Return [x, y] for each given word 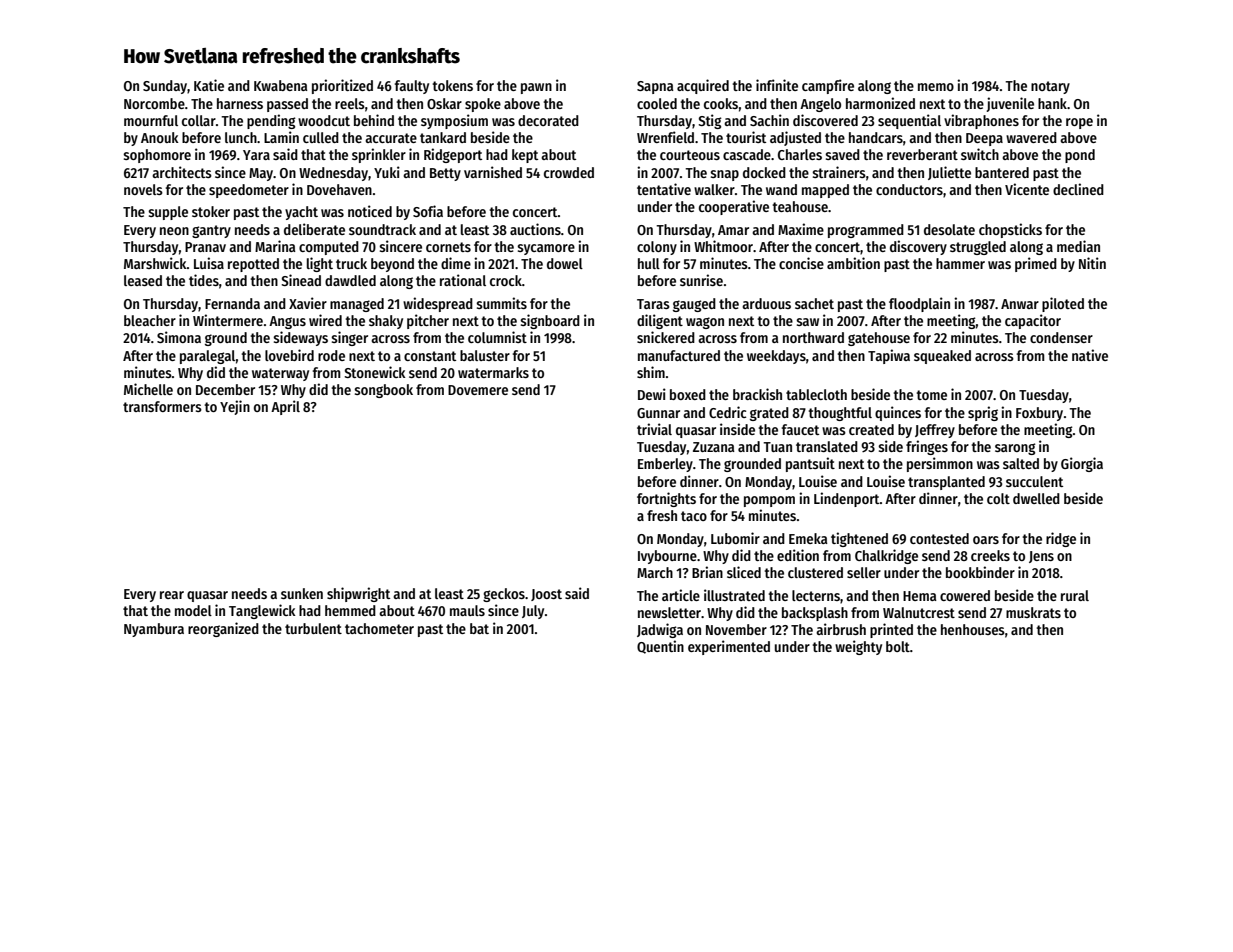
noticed [370, 211]
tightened [859, 539]
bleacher [150, 320]
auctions [535, 229]
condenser [1061, 337]
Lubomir [735, 538]
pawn [536, 88]
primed [1036, 264]
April [285, 407]
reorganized [223, 629]
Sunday [165, 87]
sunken [302, 593]
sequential [909, 121]
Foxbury [1039, 414]
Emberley [665, 465]
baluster [485, 355]
